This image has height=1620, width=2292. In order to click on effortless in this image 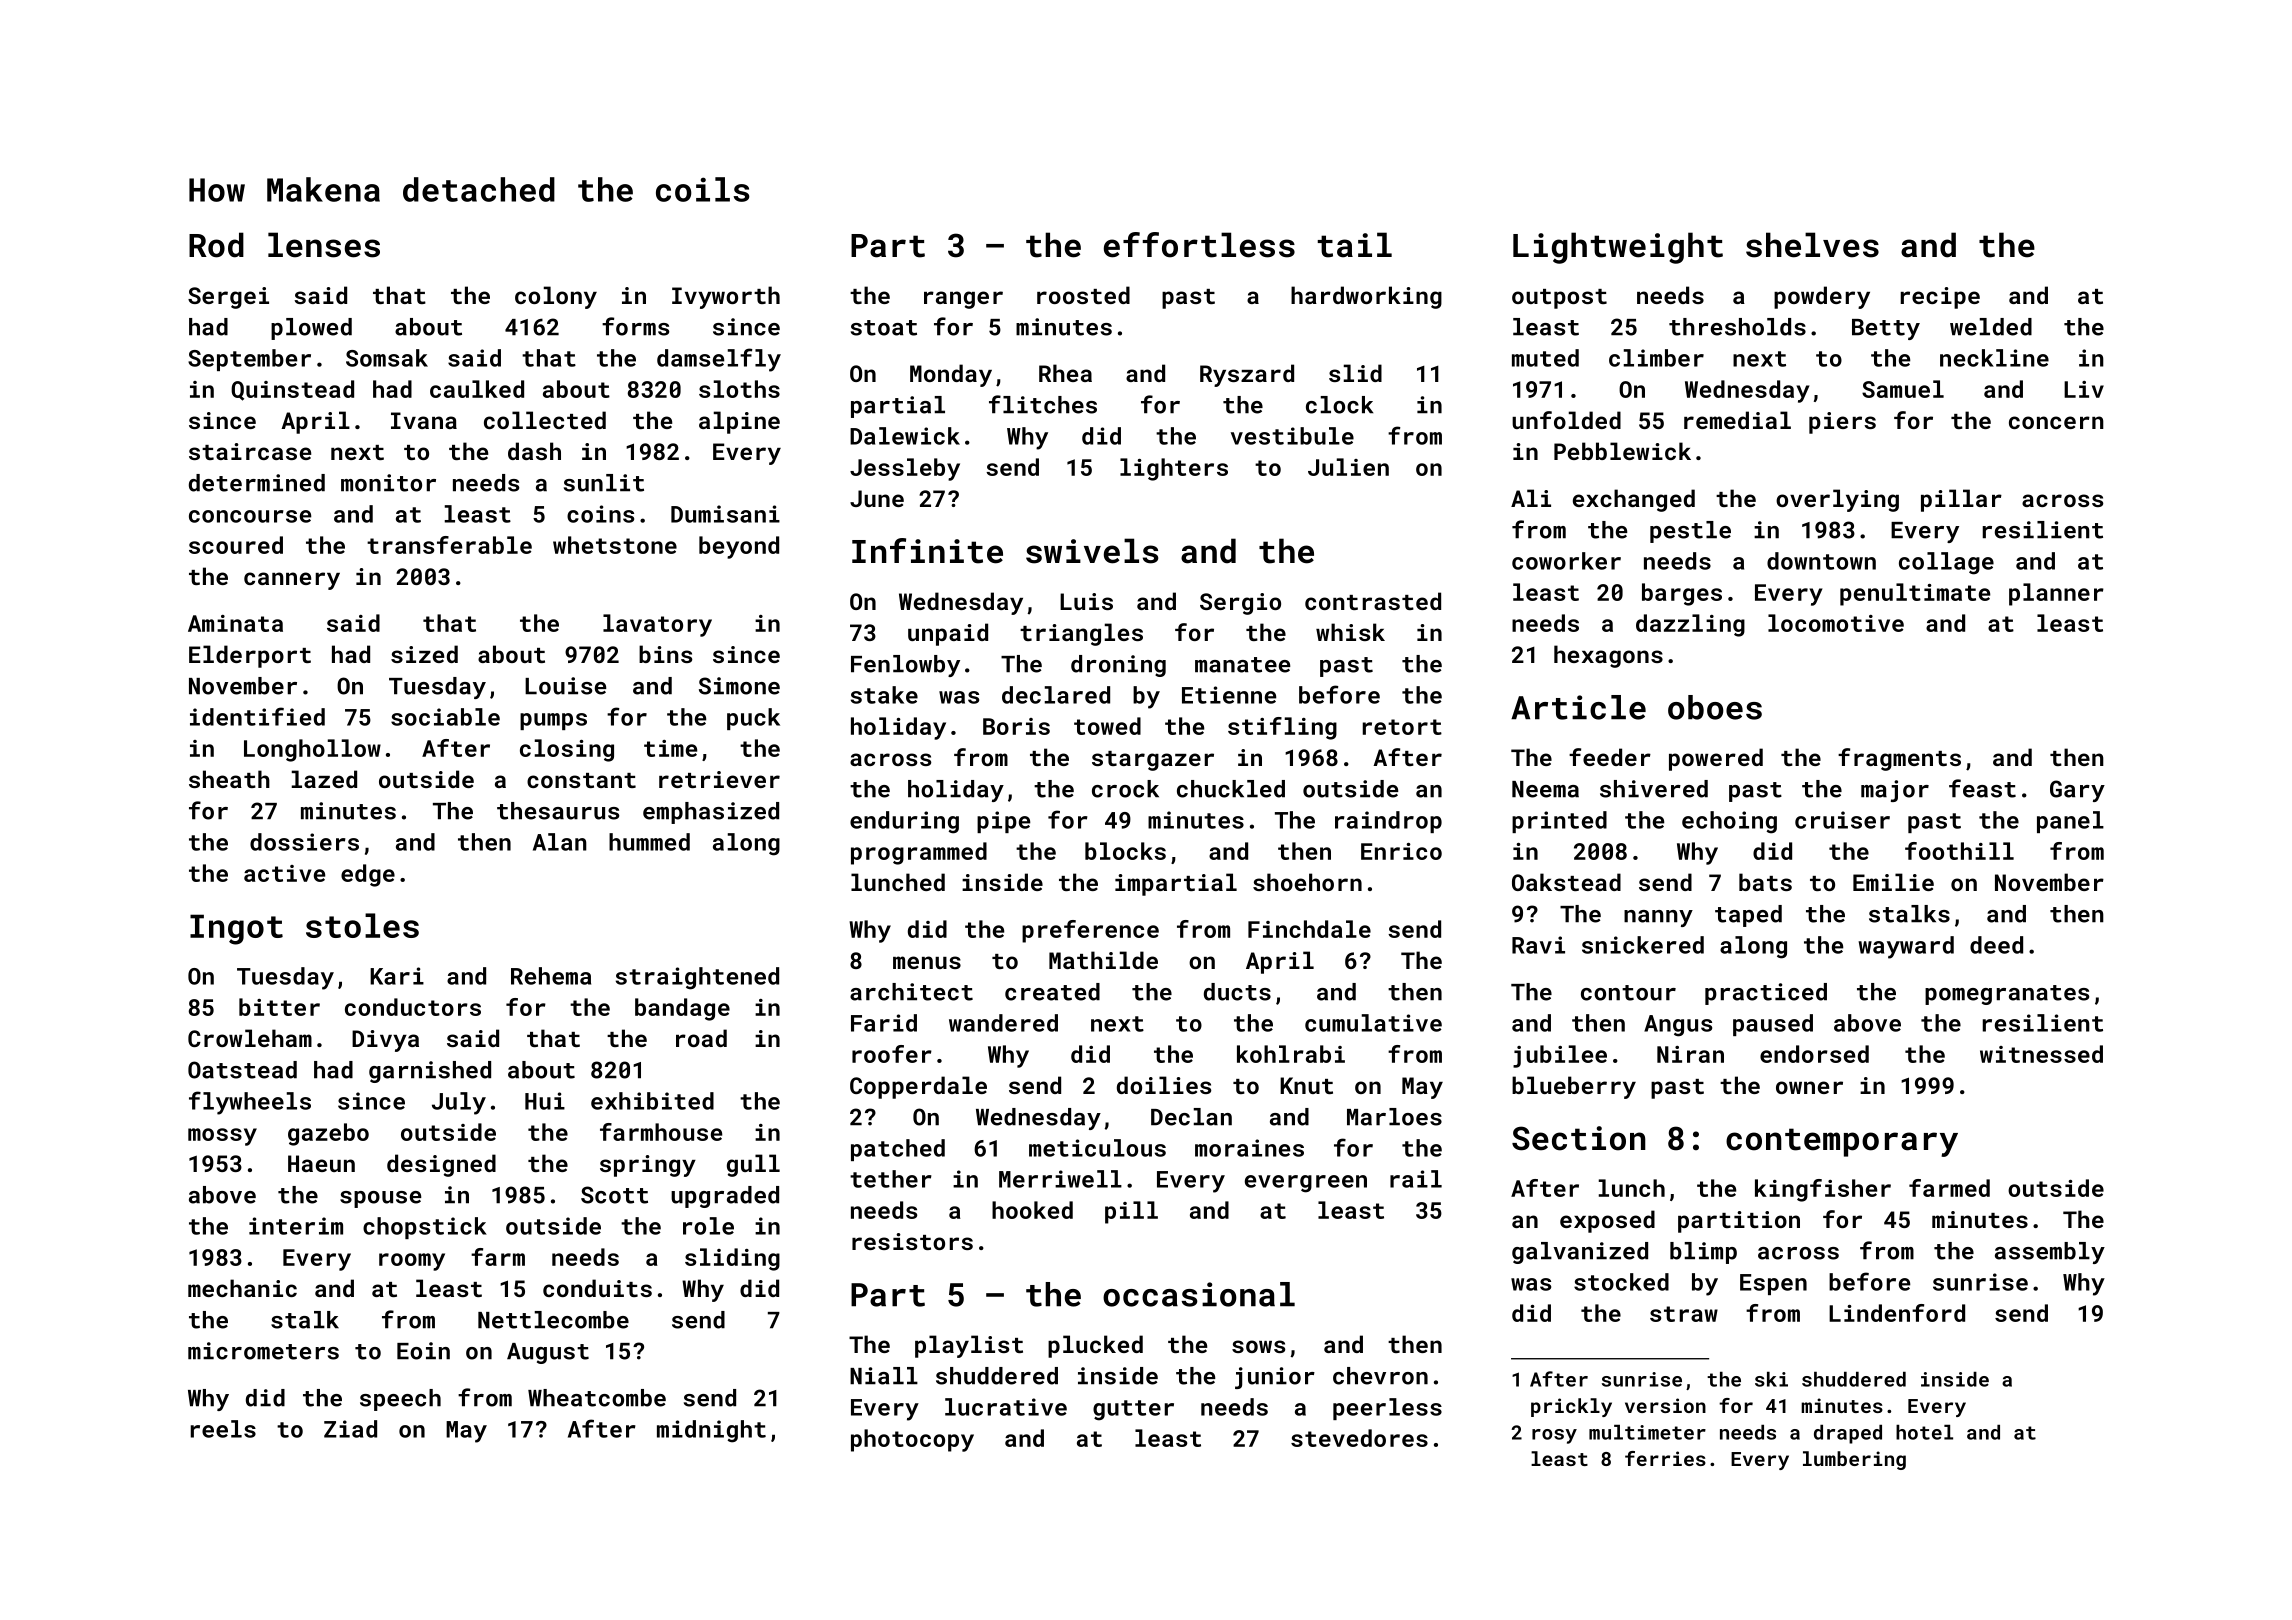, I will do `click(1199, 245)`.
